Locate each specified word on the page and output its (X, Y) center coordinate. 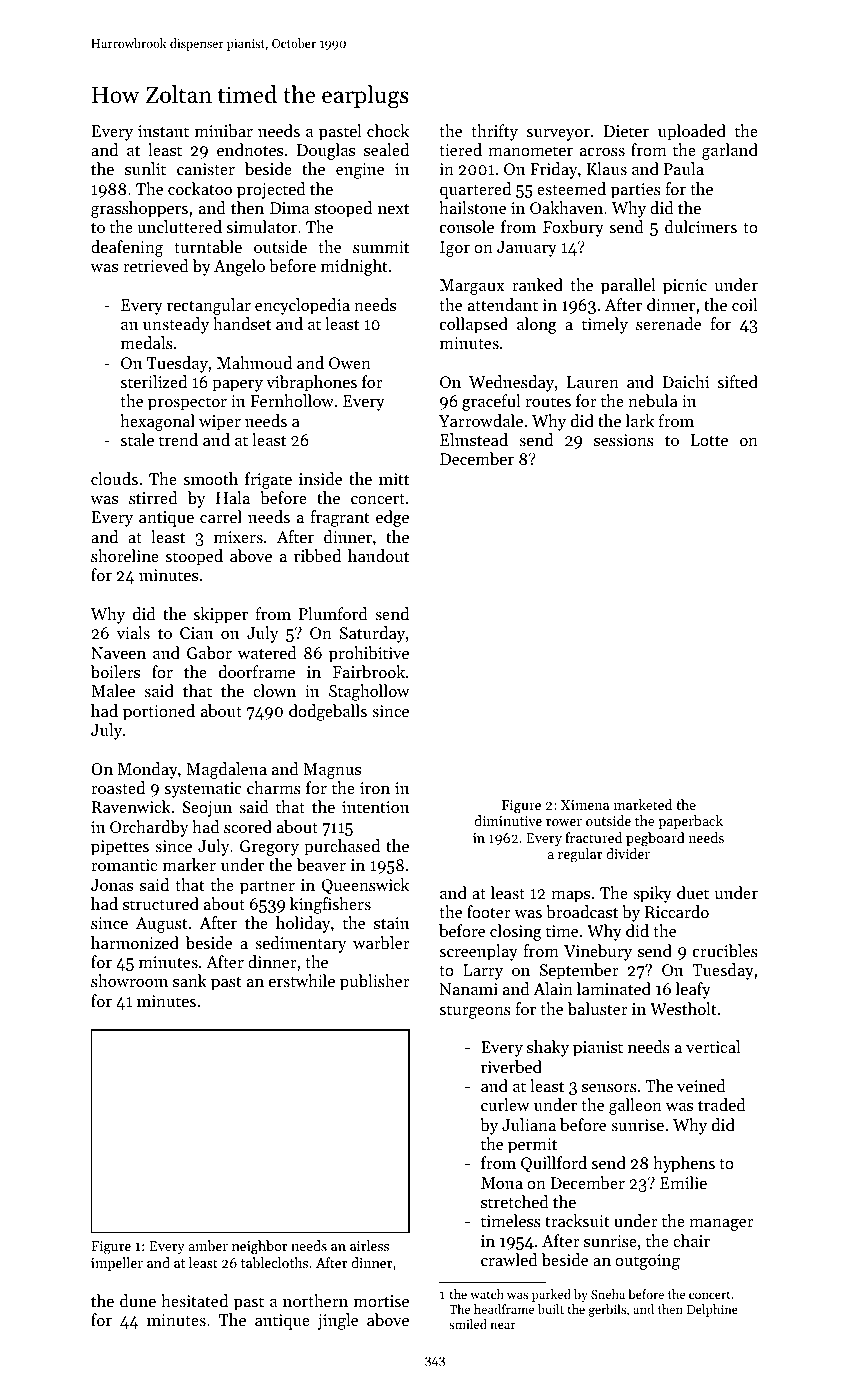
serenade (668, 323)
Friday (553, 170)
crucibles (725, 950)
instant (163, 131)
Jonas (112, 885)
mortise (381, 1301)
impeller (117, 1264)
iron (375, 788)
